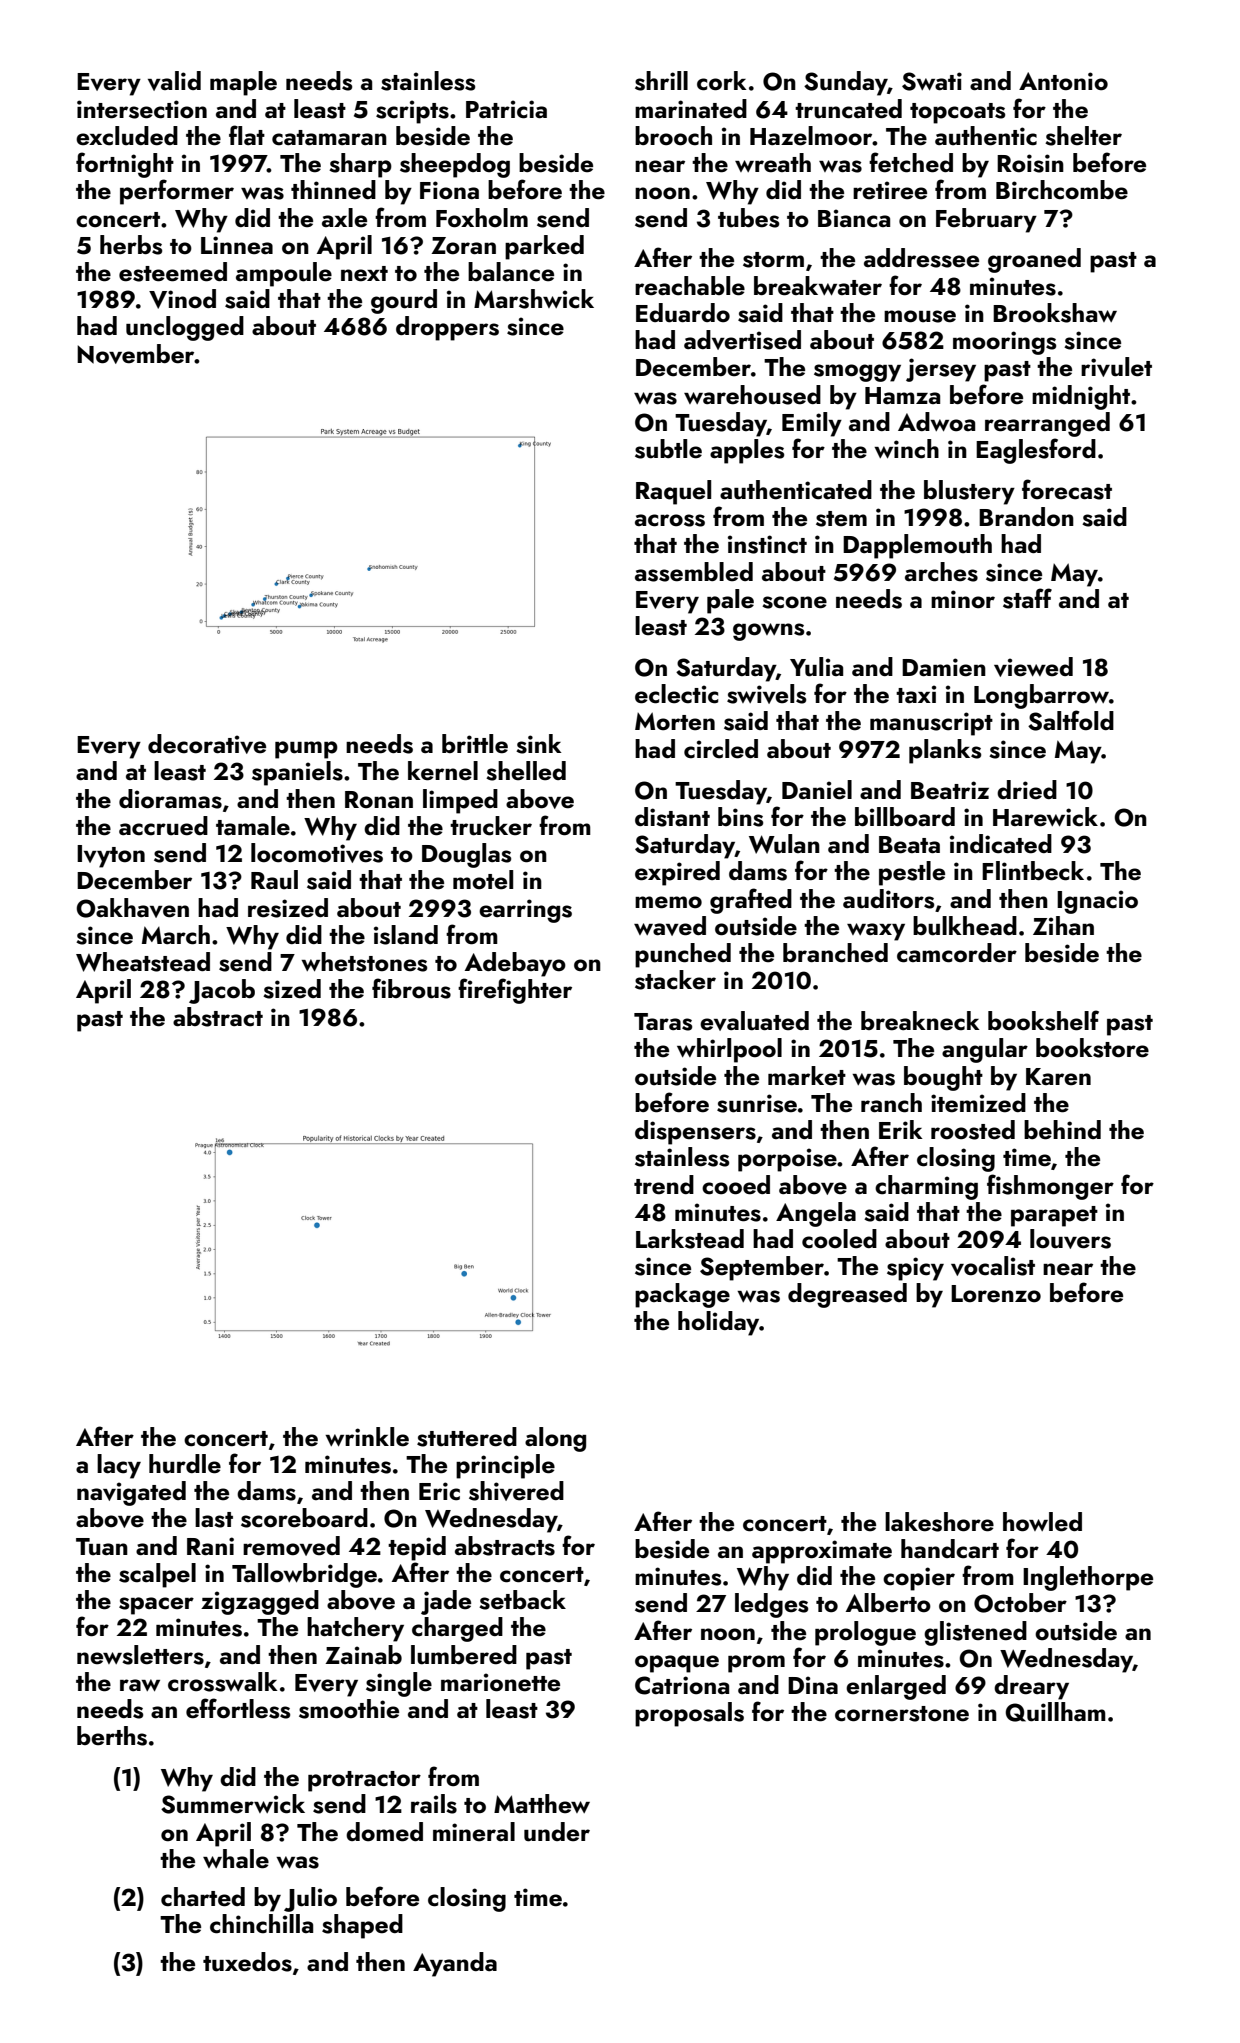 This screenshot has width=1240, height=2043. I want to click on Antonio, so click(1063, 81).
